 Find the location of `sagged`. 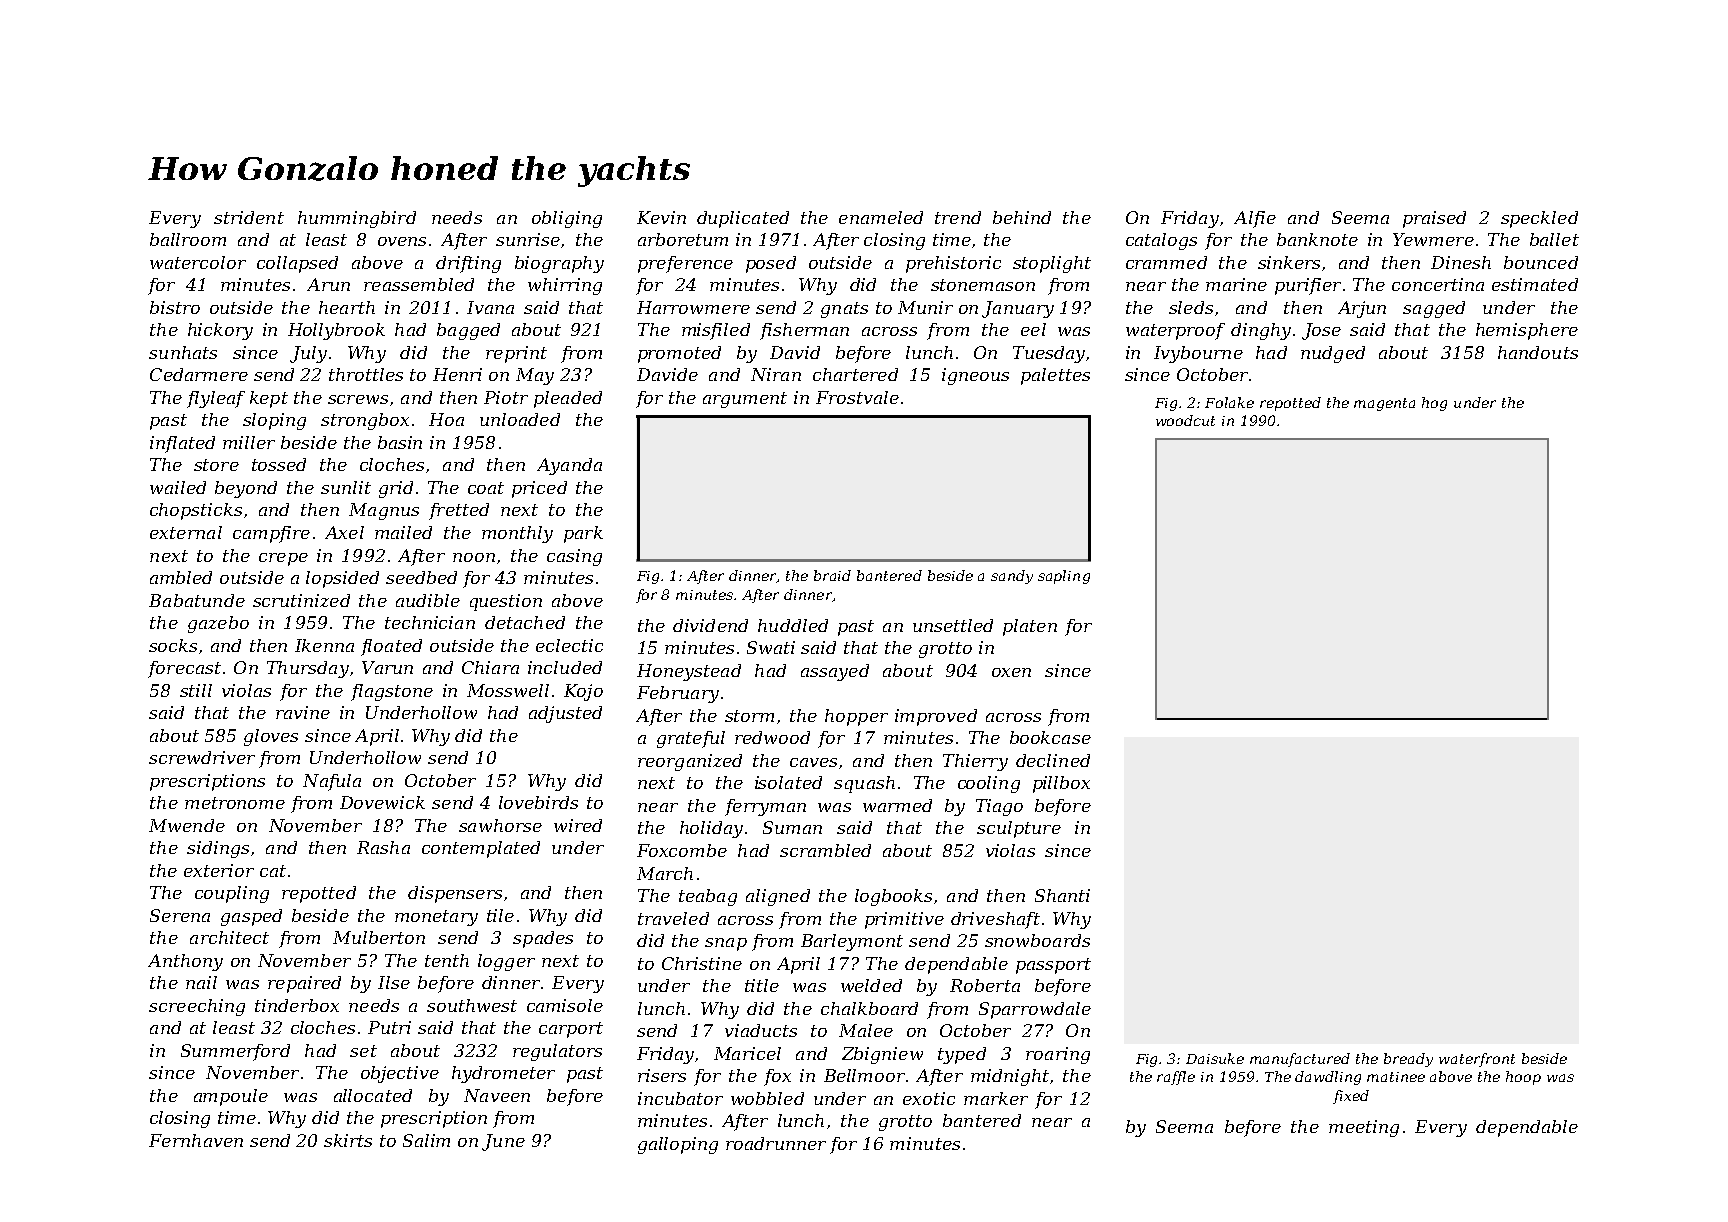

sagged is located at coordinates (1434, 309).
